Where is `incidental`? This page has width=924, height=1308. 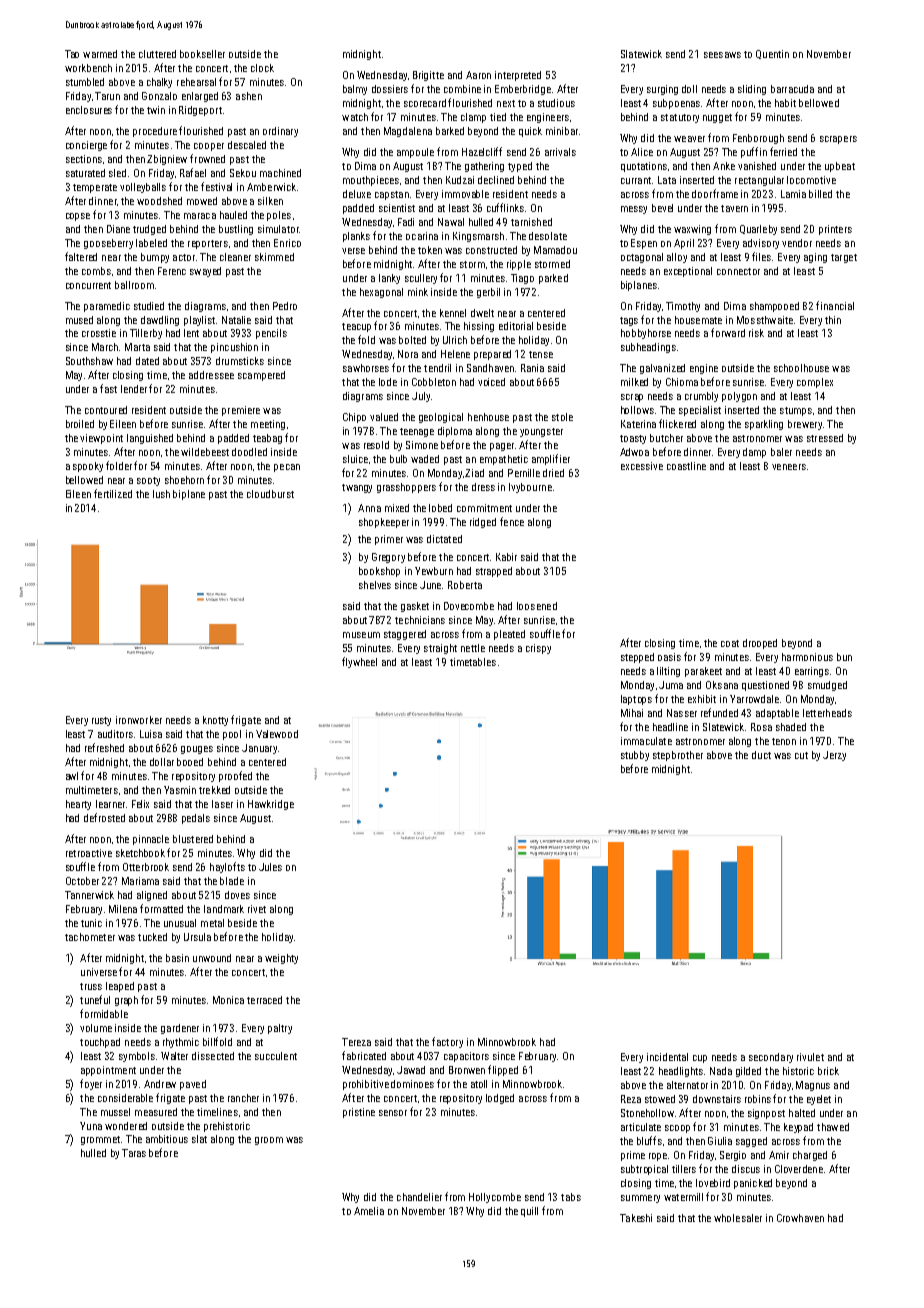 incidental is located at coordinates (667, 1057).
